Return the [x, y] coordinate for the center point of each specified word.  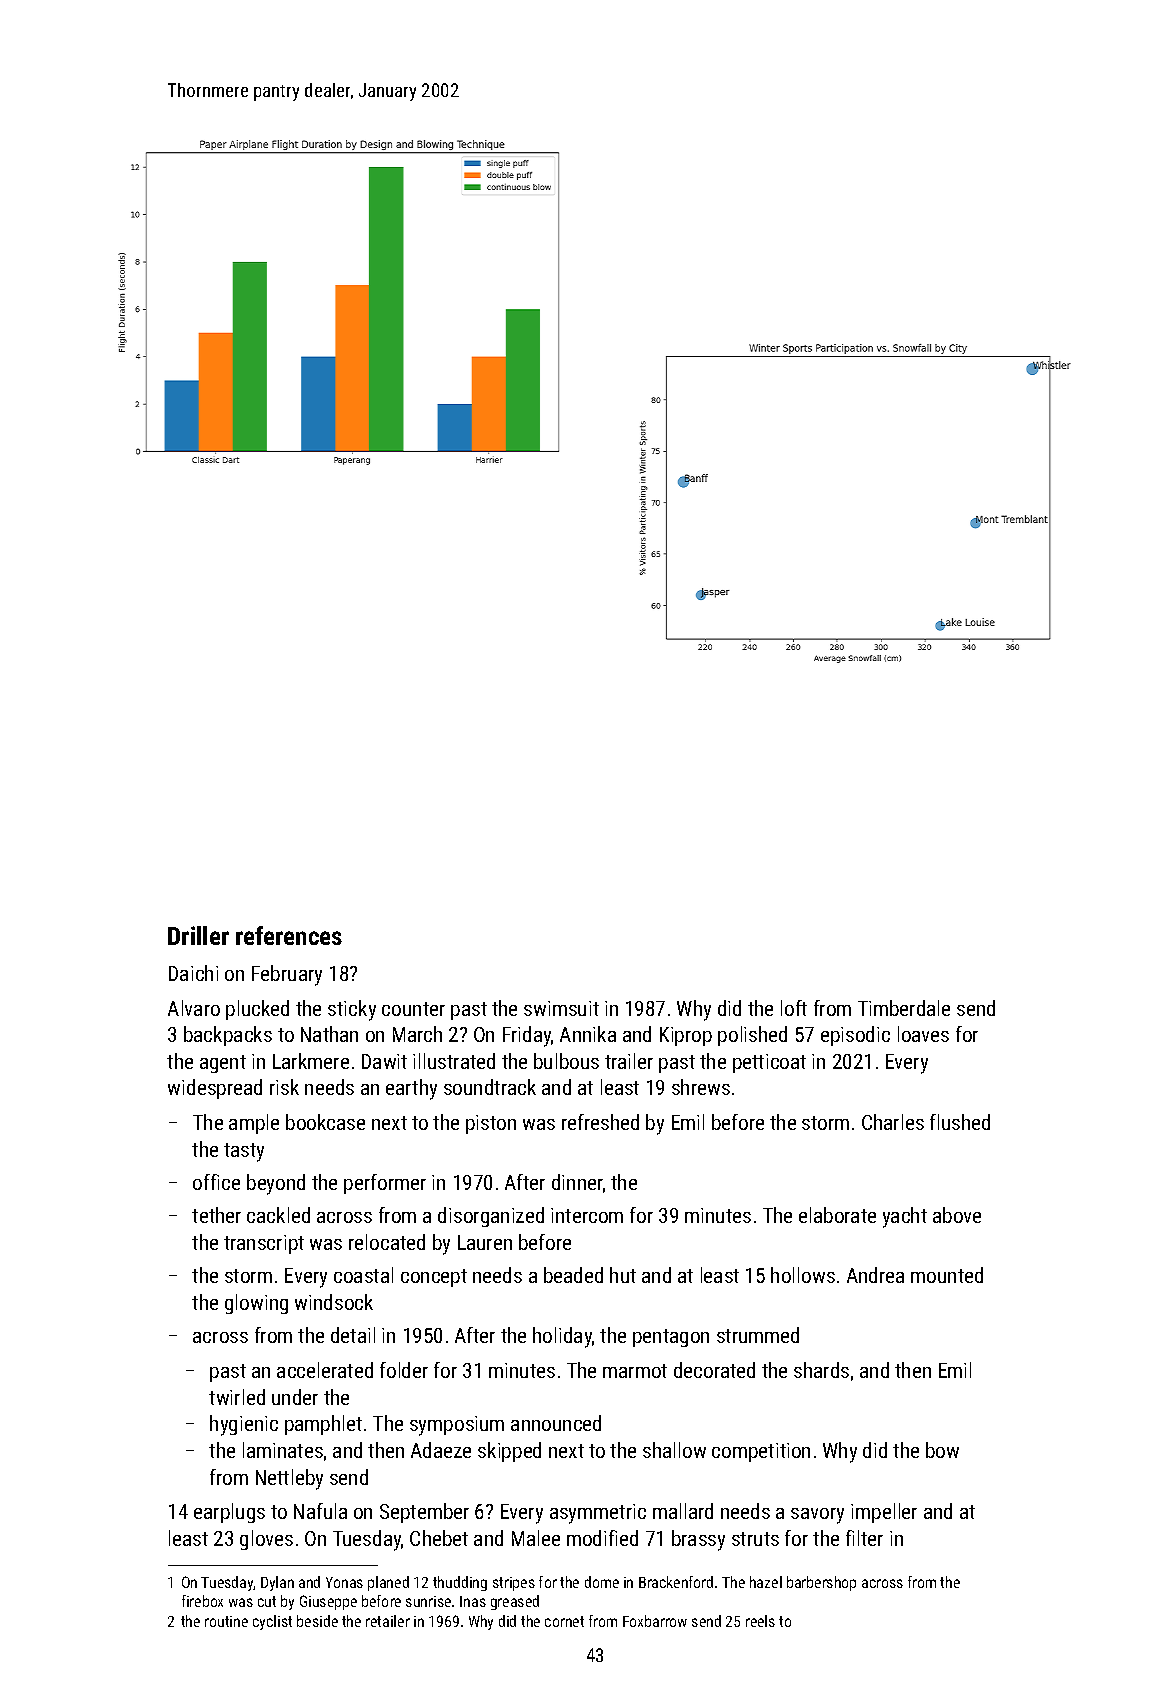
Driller [198, 935]
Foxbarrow [655, 1621]
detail [353, 1335]
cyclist [272, 1622]
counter [413, 1009]
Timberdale [904, 1008]
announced [556, 1423]
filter [864, 1538]
